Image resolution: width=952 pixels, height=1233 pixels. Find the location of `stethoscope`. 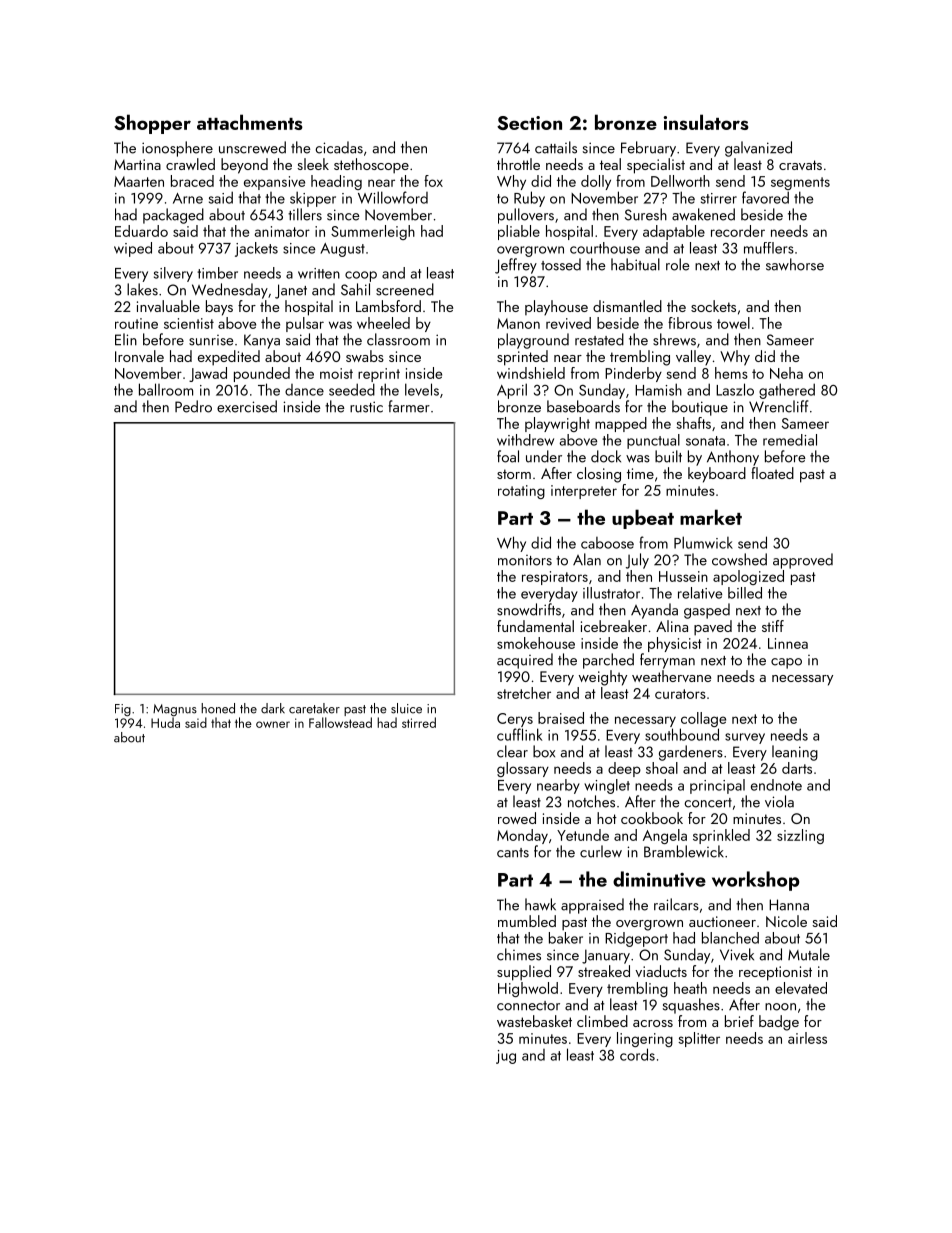

stethoscope is located at coordinates (371, 166).
